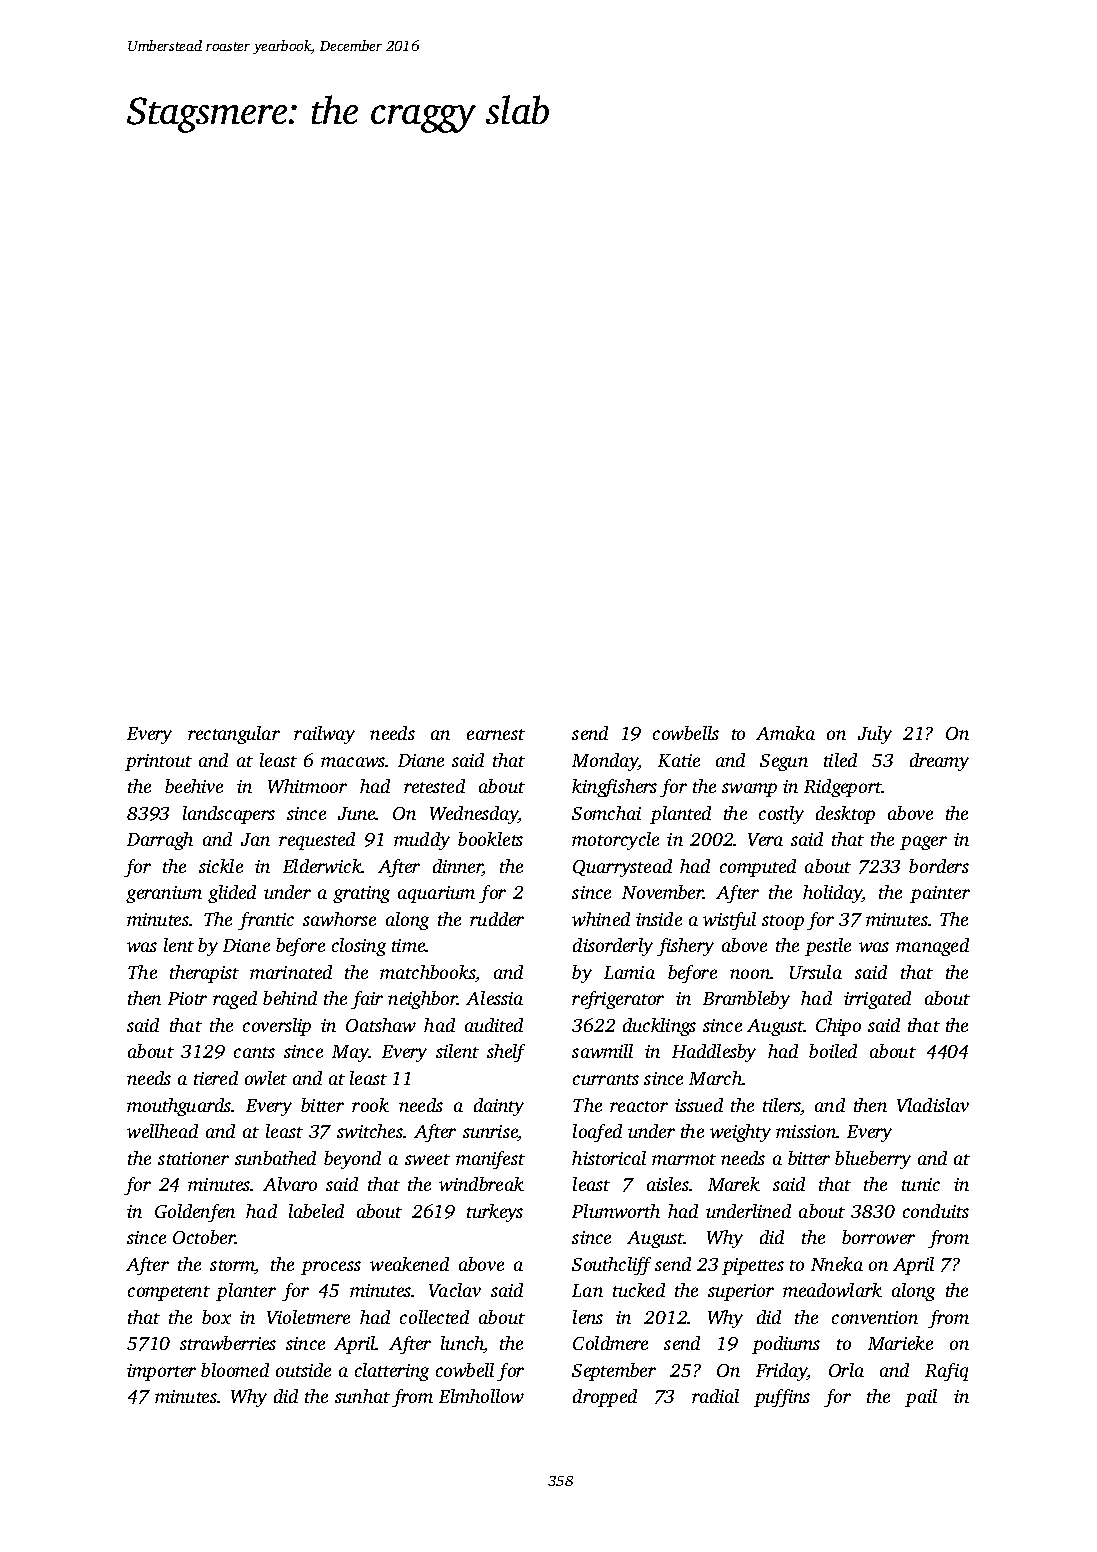 This screenshot has height=1552, width=1097. Describe the element at coordinates (611, 1266) in the screenshot. I see `Southcliff` at that location.
